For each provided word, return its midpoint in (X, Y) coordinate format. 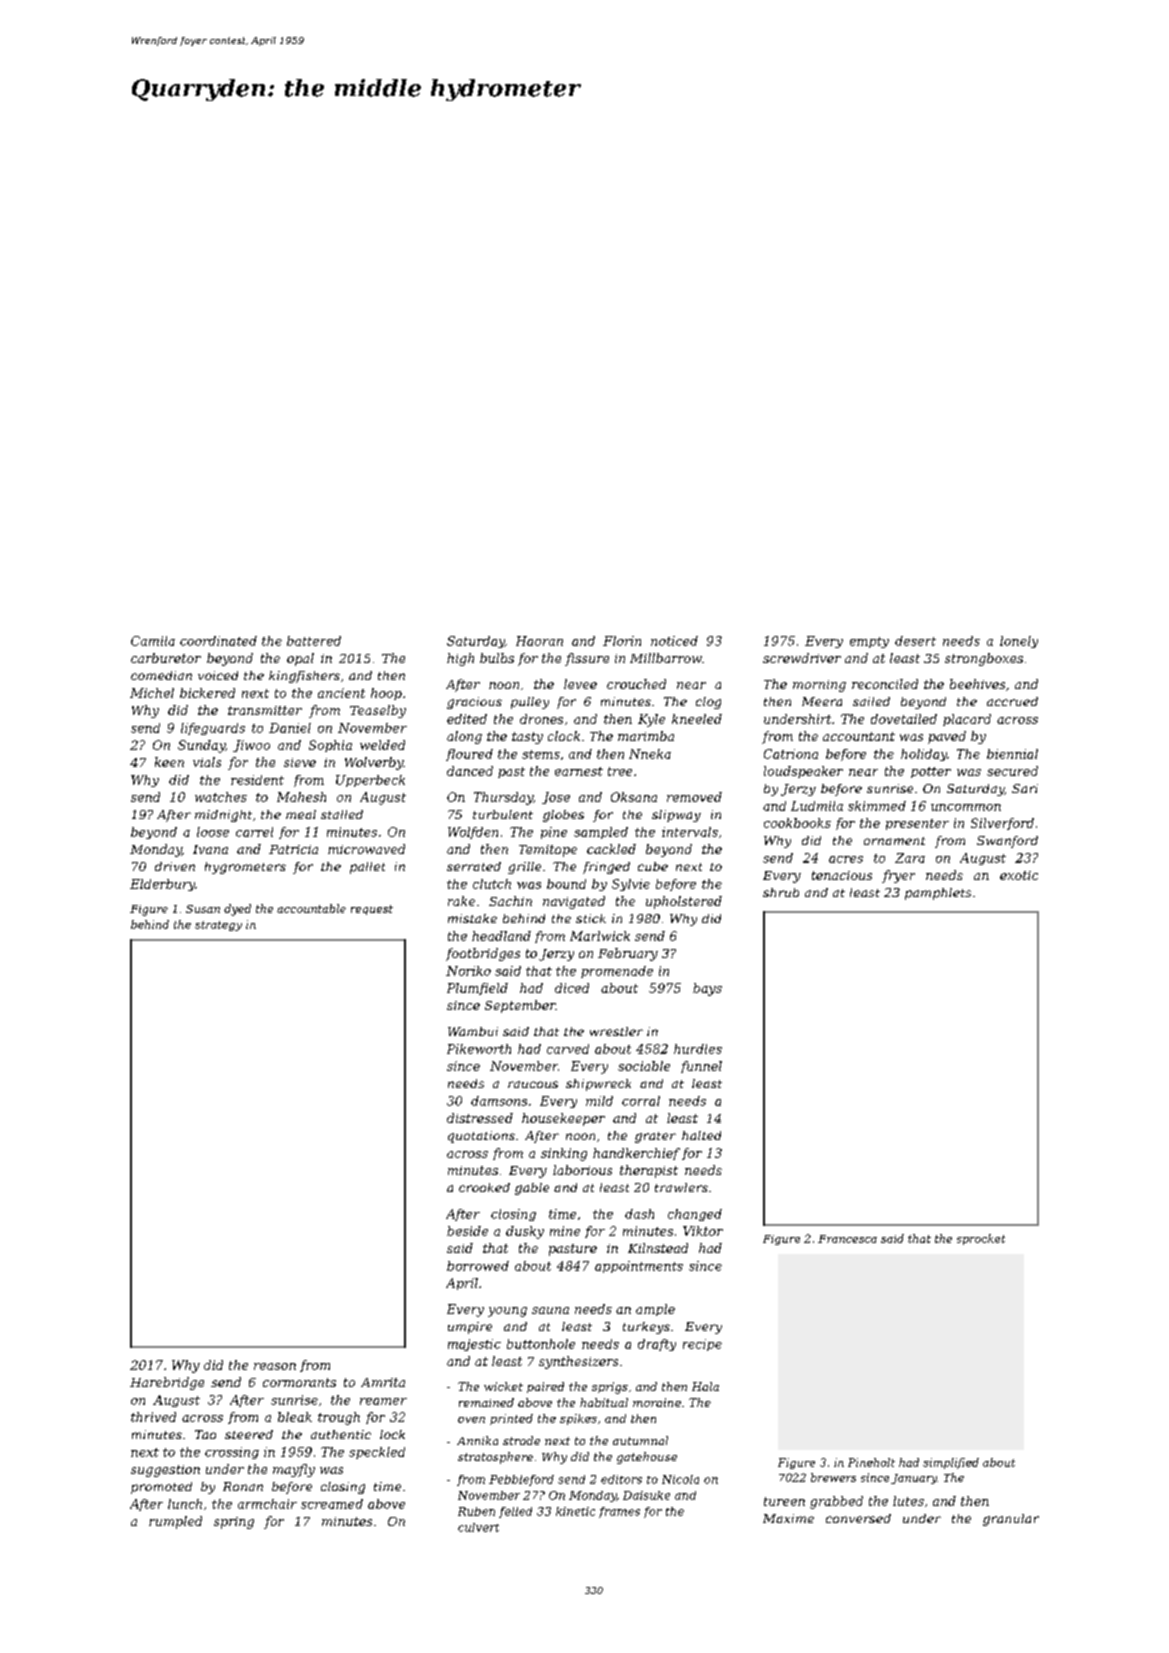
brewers (833, 1477)
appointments (639, 1267)
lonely (1019, 642)
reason (275, 1366)
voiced (218, 675)
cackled (611, 849)
